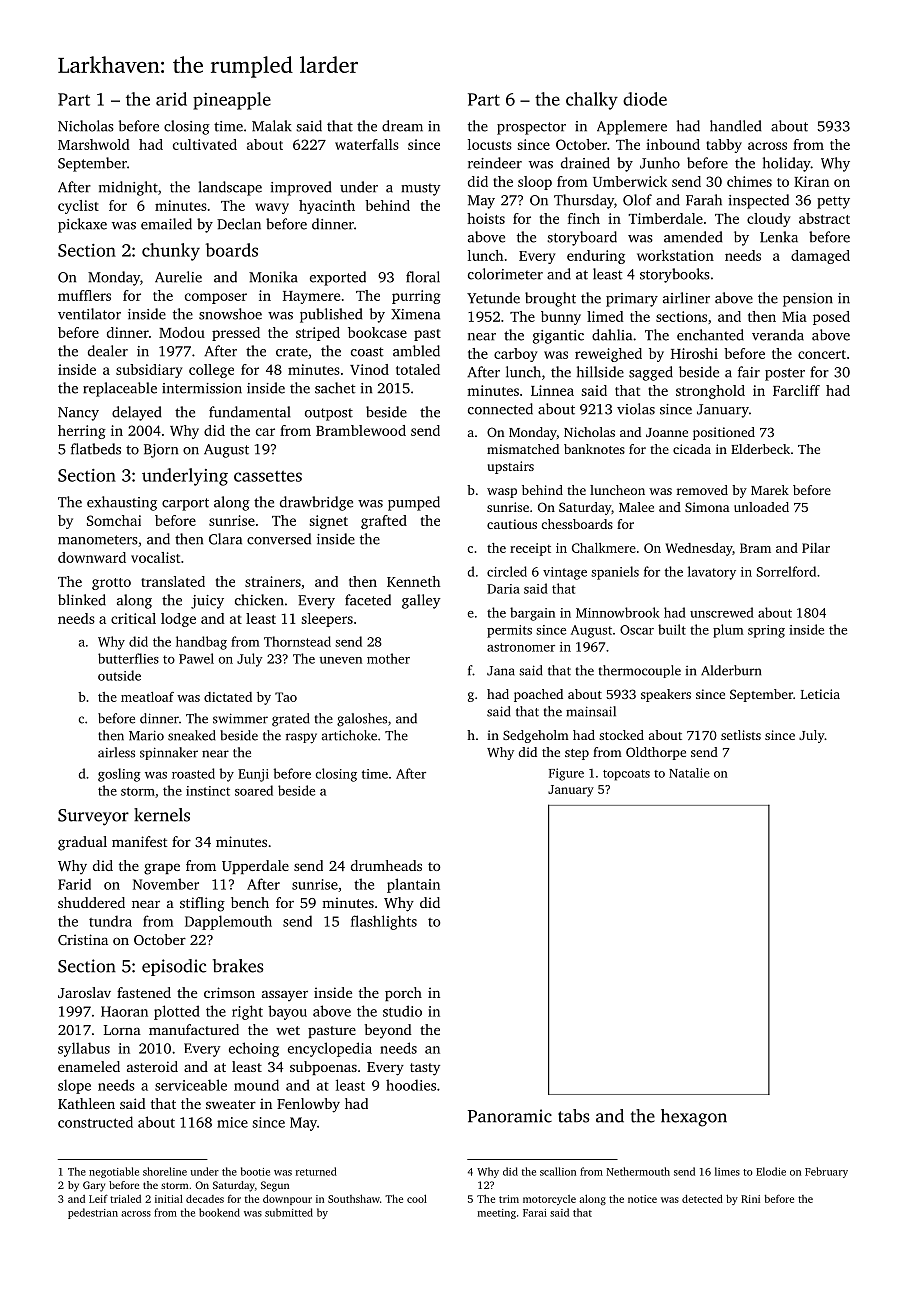 The image size is (908, 1316). I want to click on musty, so click(421, 189).
